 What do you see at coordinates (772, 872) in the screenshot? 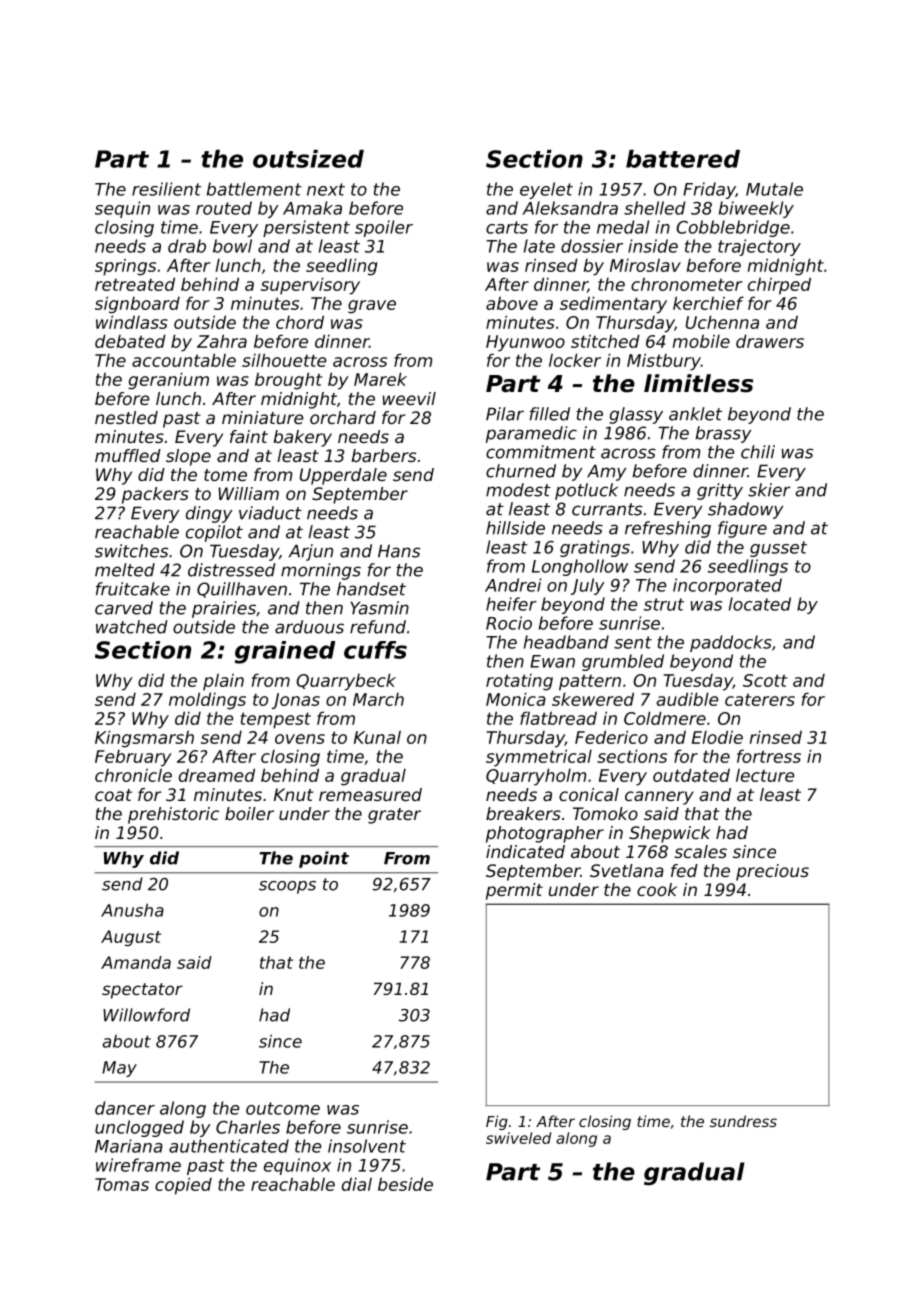
I see `precious` at bounding box center [772, 872].
